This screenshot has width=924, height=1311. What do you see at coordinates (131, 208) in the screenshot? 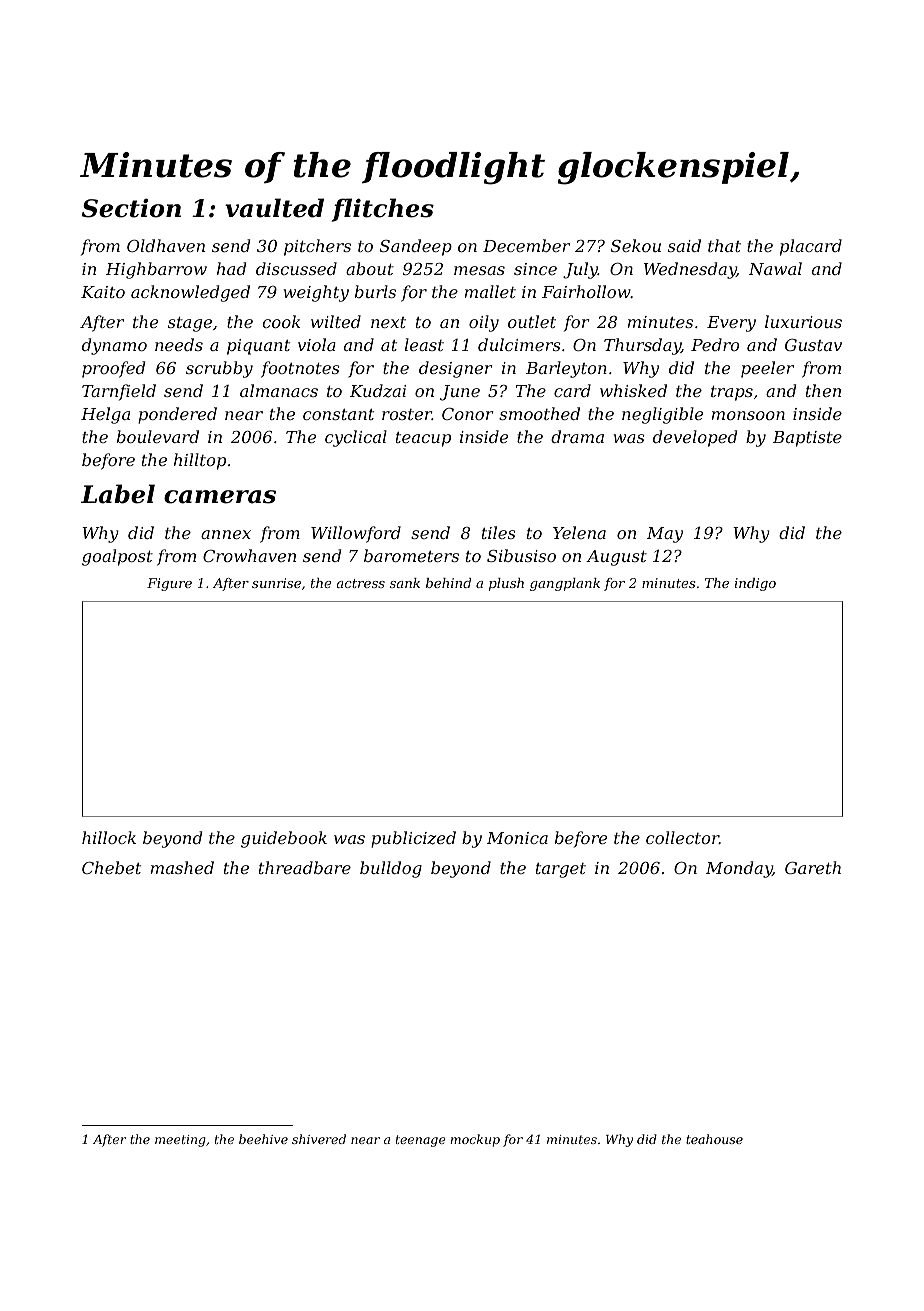
I see `Section` at bounding box center [131, 208].
